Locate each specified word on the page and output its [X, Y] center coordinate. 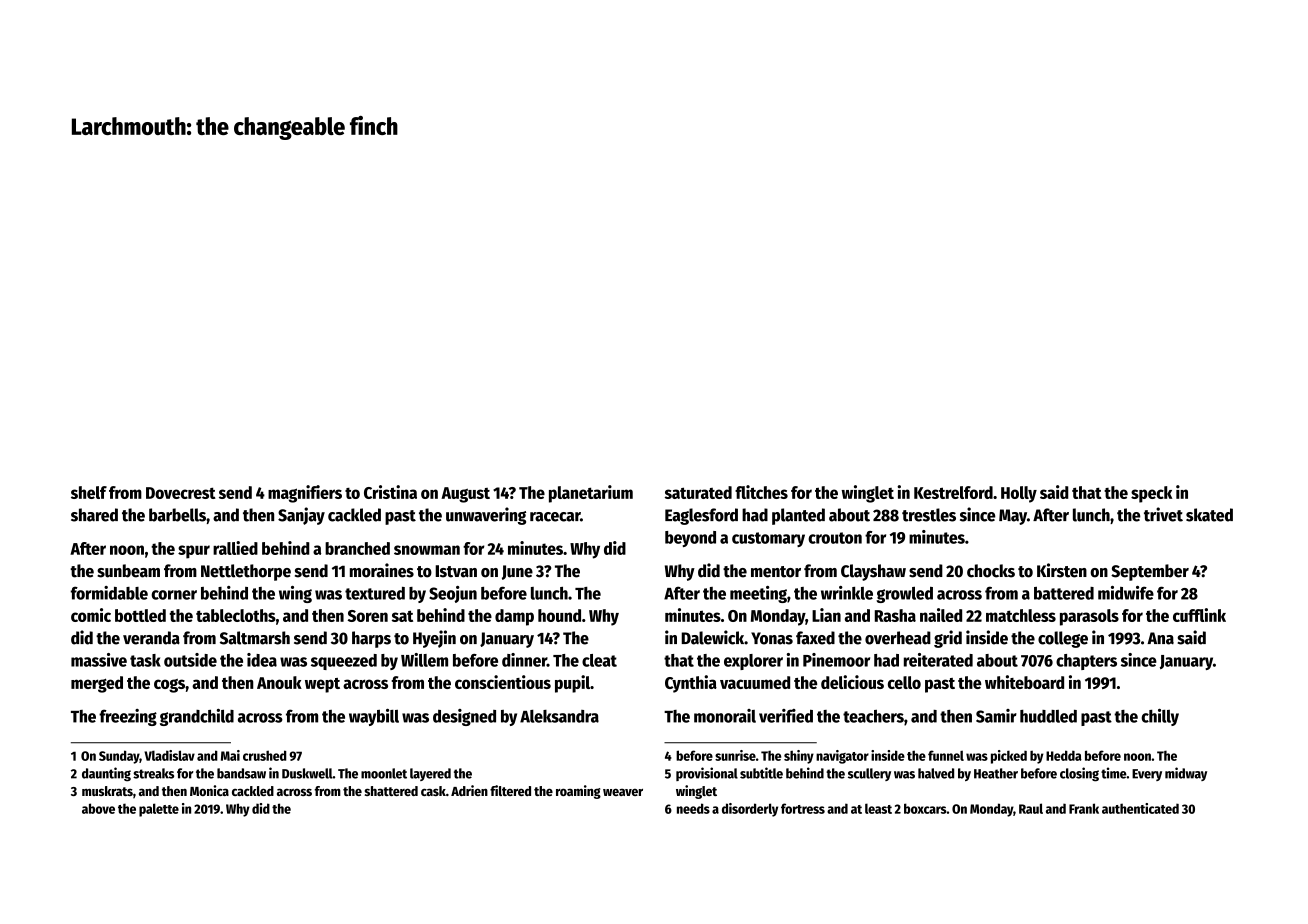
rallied [235, 548]
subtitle [761, 773]
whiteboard [1024, 682]
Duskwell [307, 773]
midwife [1126, 593]
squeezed [344, 662]
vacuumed [755, 682]
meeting [758, 594]
